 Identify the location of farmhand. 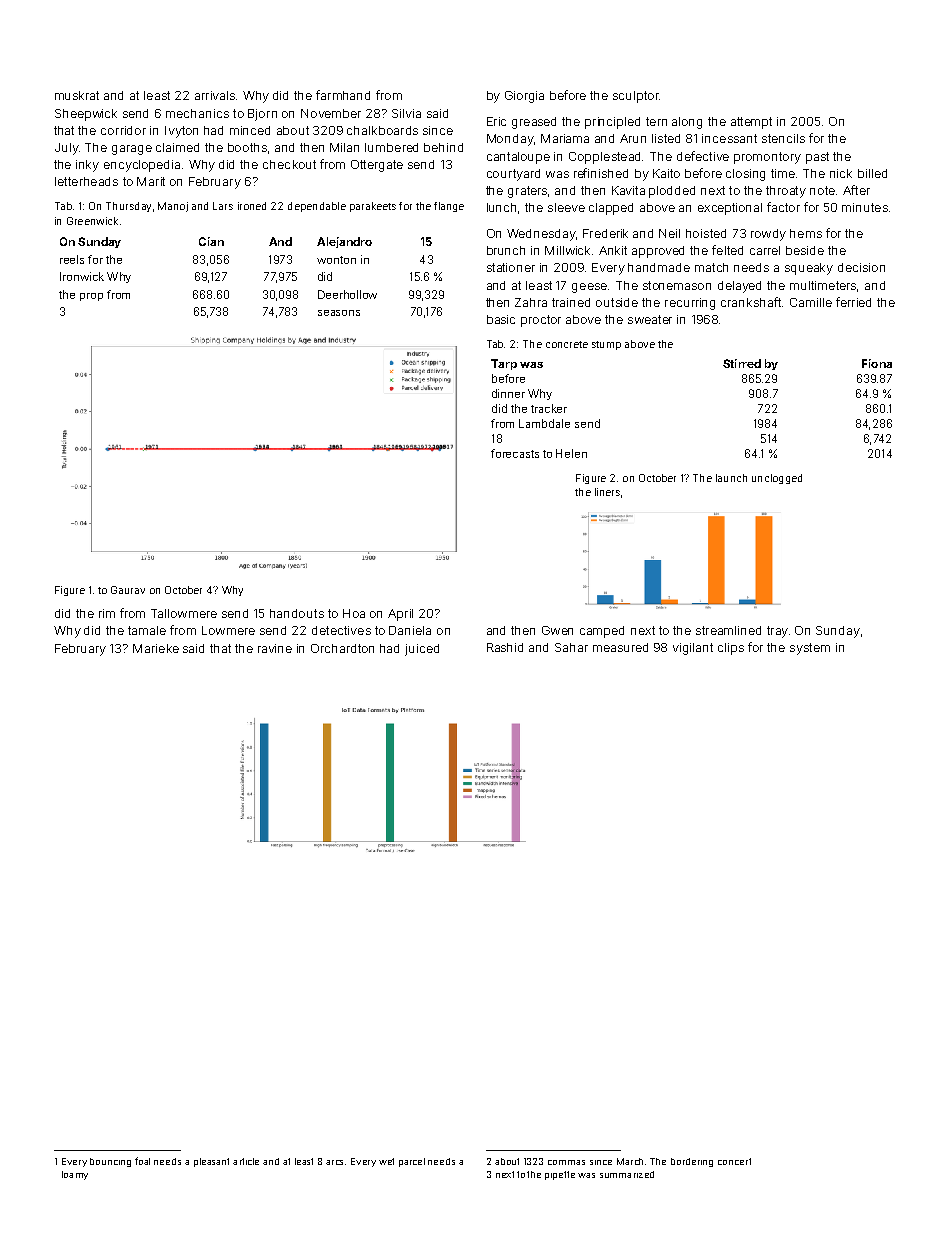
(343, 95).
